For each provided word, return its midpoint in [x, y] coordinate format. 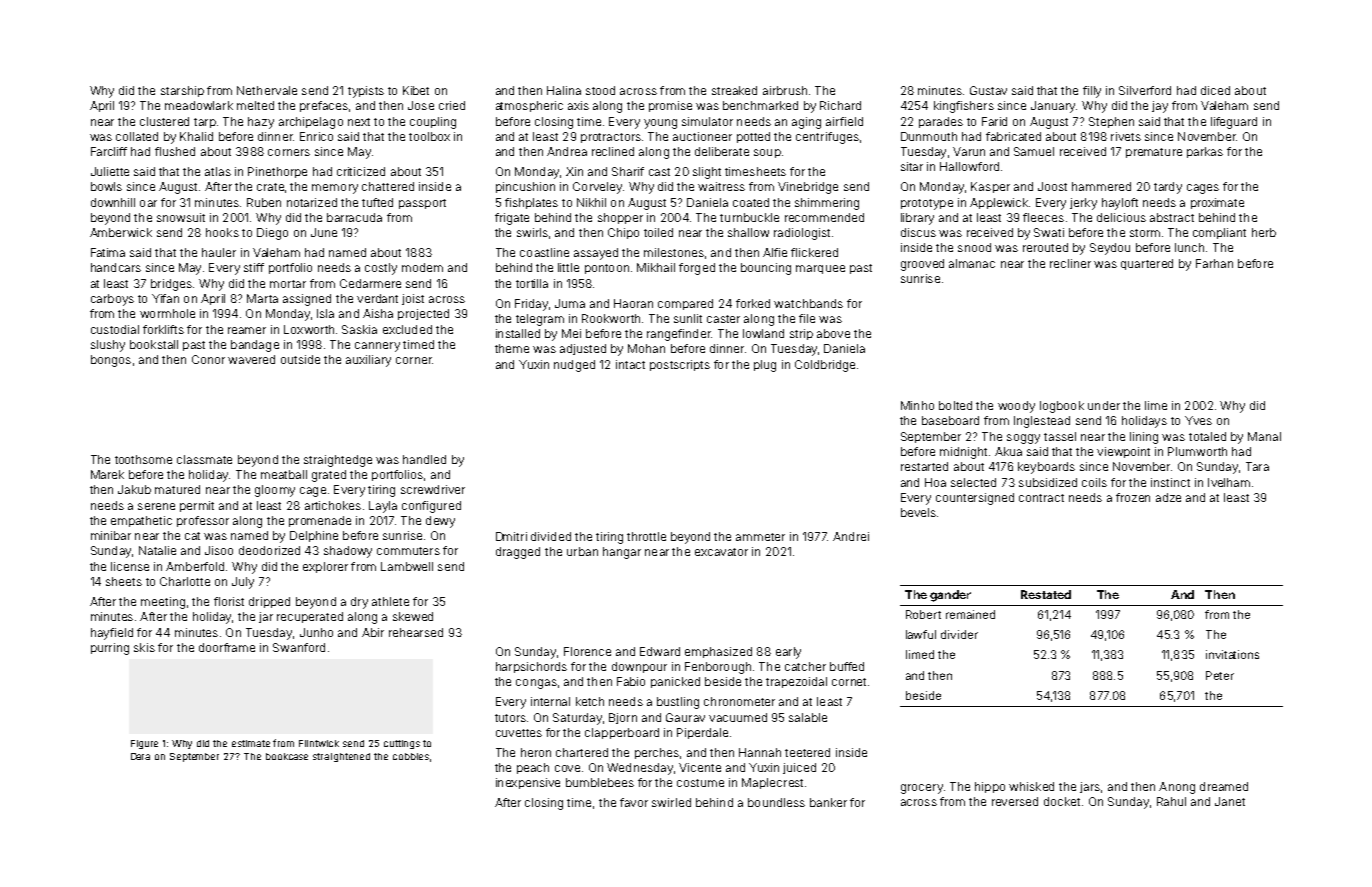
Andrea [567, 151]
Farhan [1214, 263]
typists [366, 92]
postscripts [680, 365]
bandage [255, 346]
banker [828, 802]
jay [1160, 107]
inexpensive [528, 783]
